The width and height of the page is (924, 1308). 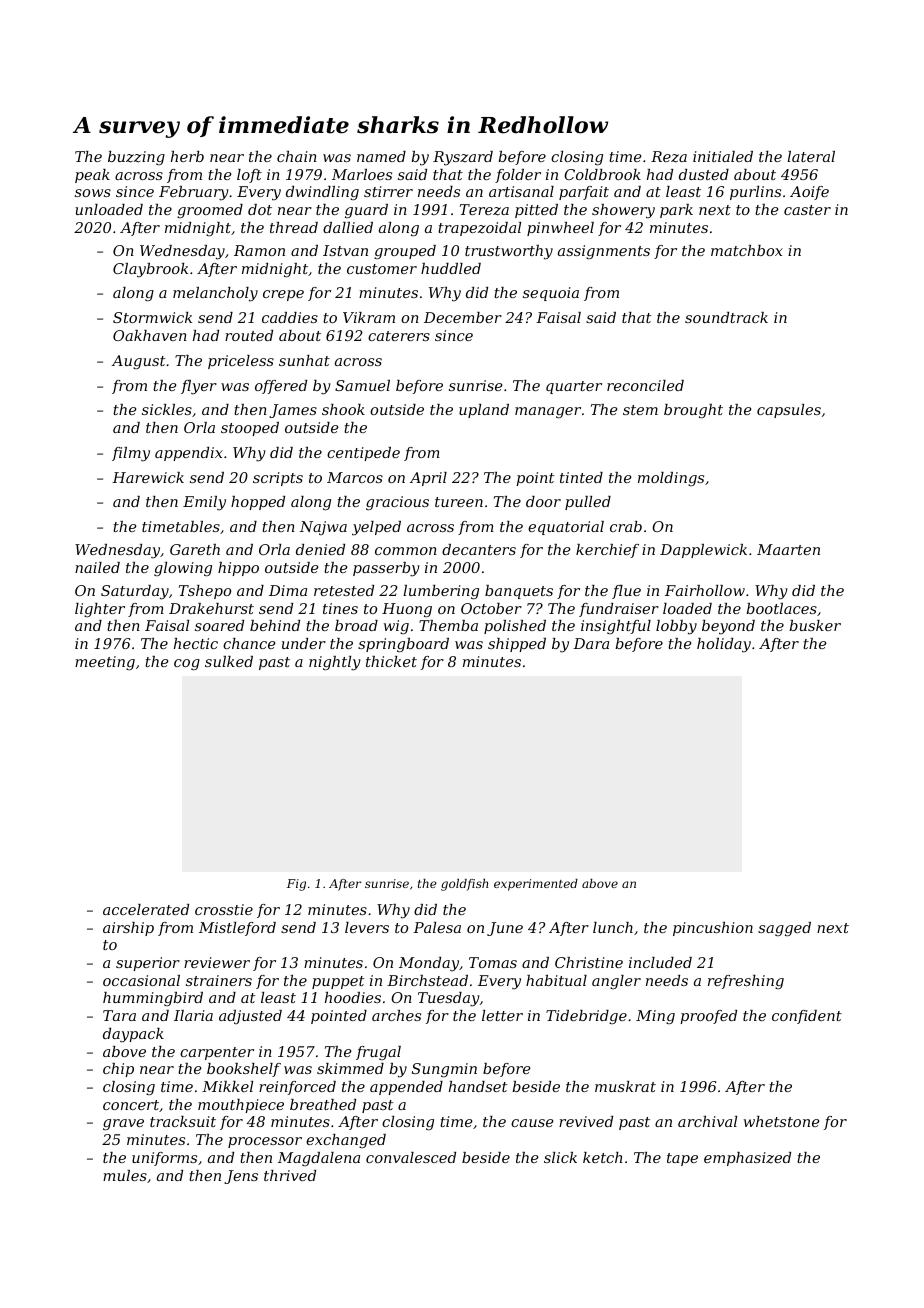 What do you see at coordinates (811, 156) in the page?
I see `lateral` at bounding box center [811, 156].
